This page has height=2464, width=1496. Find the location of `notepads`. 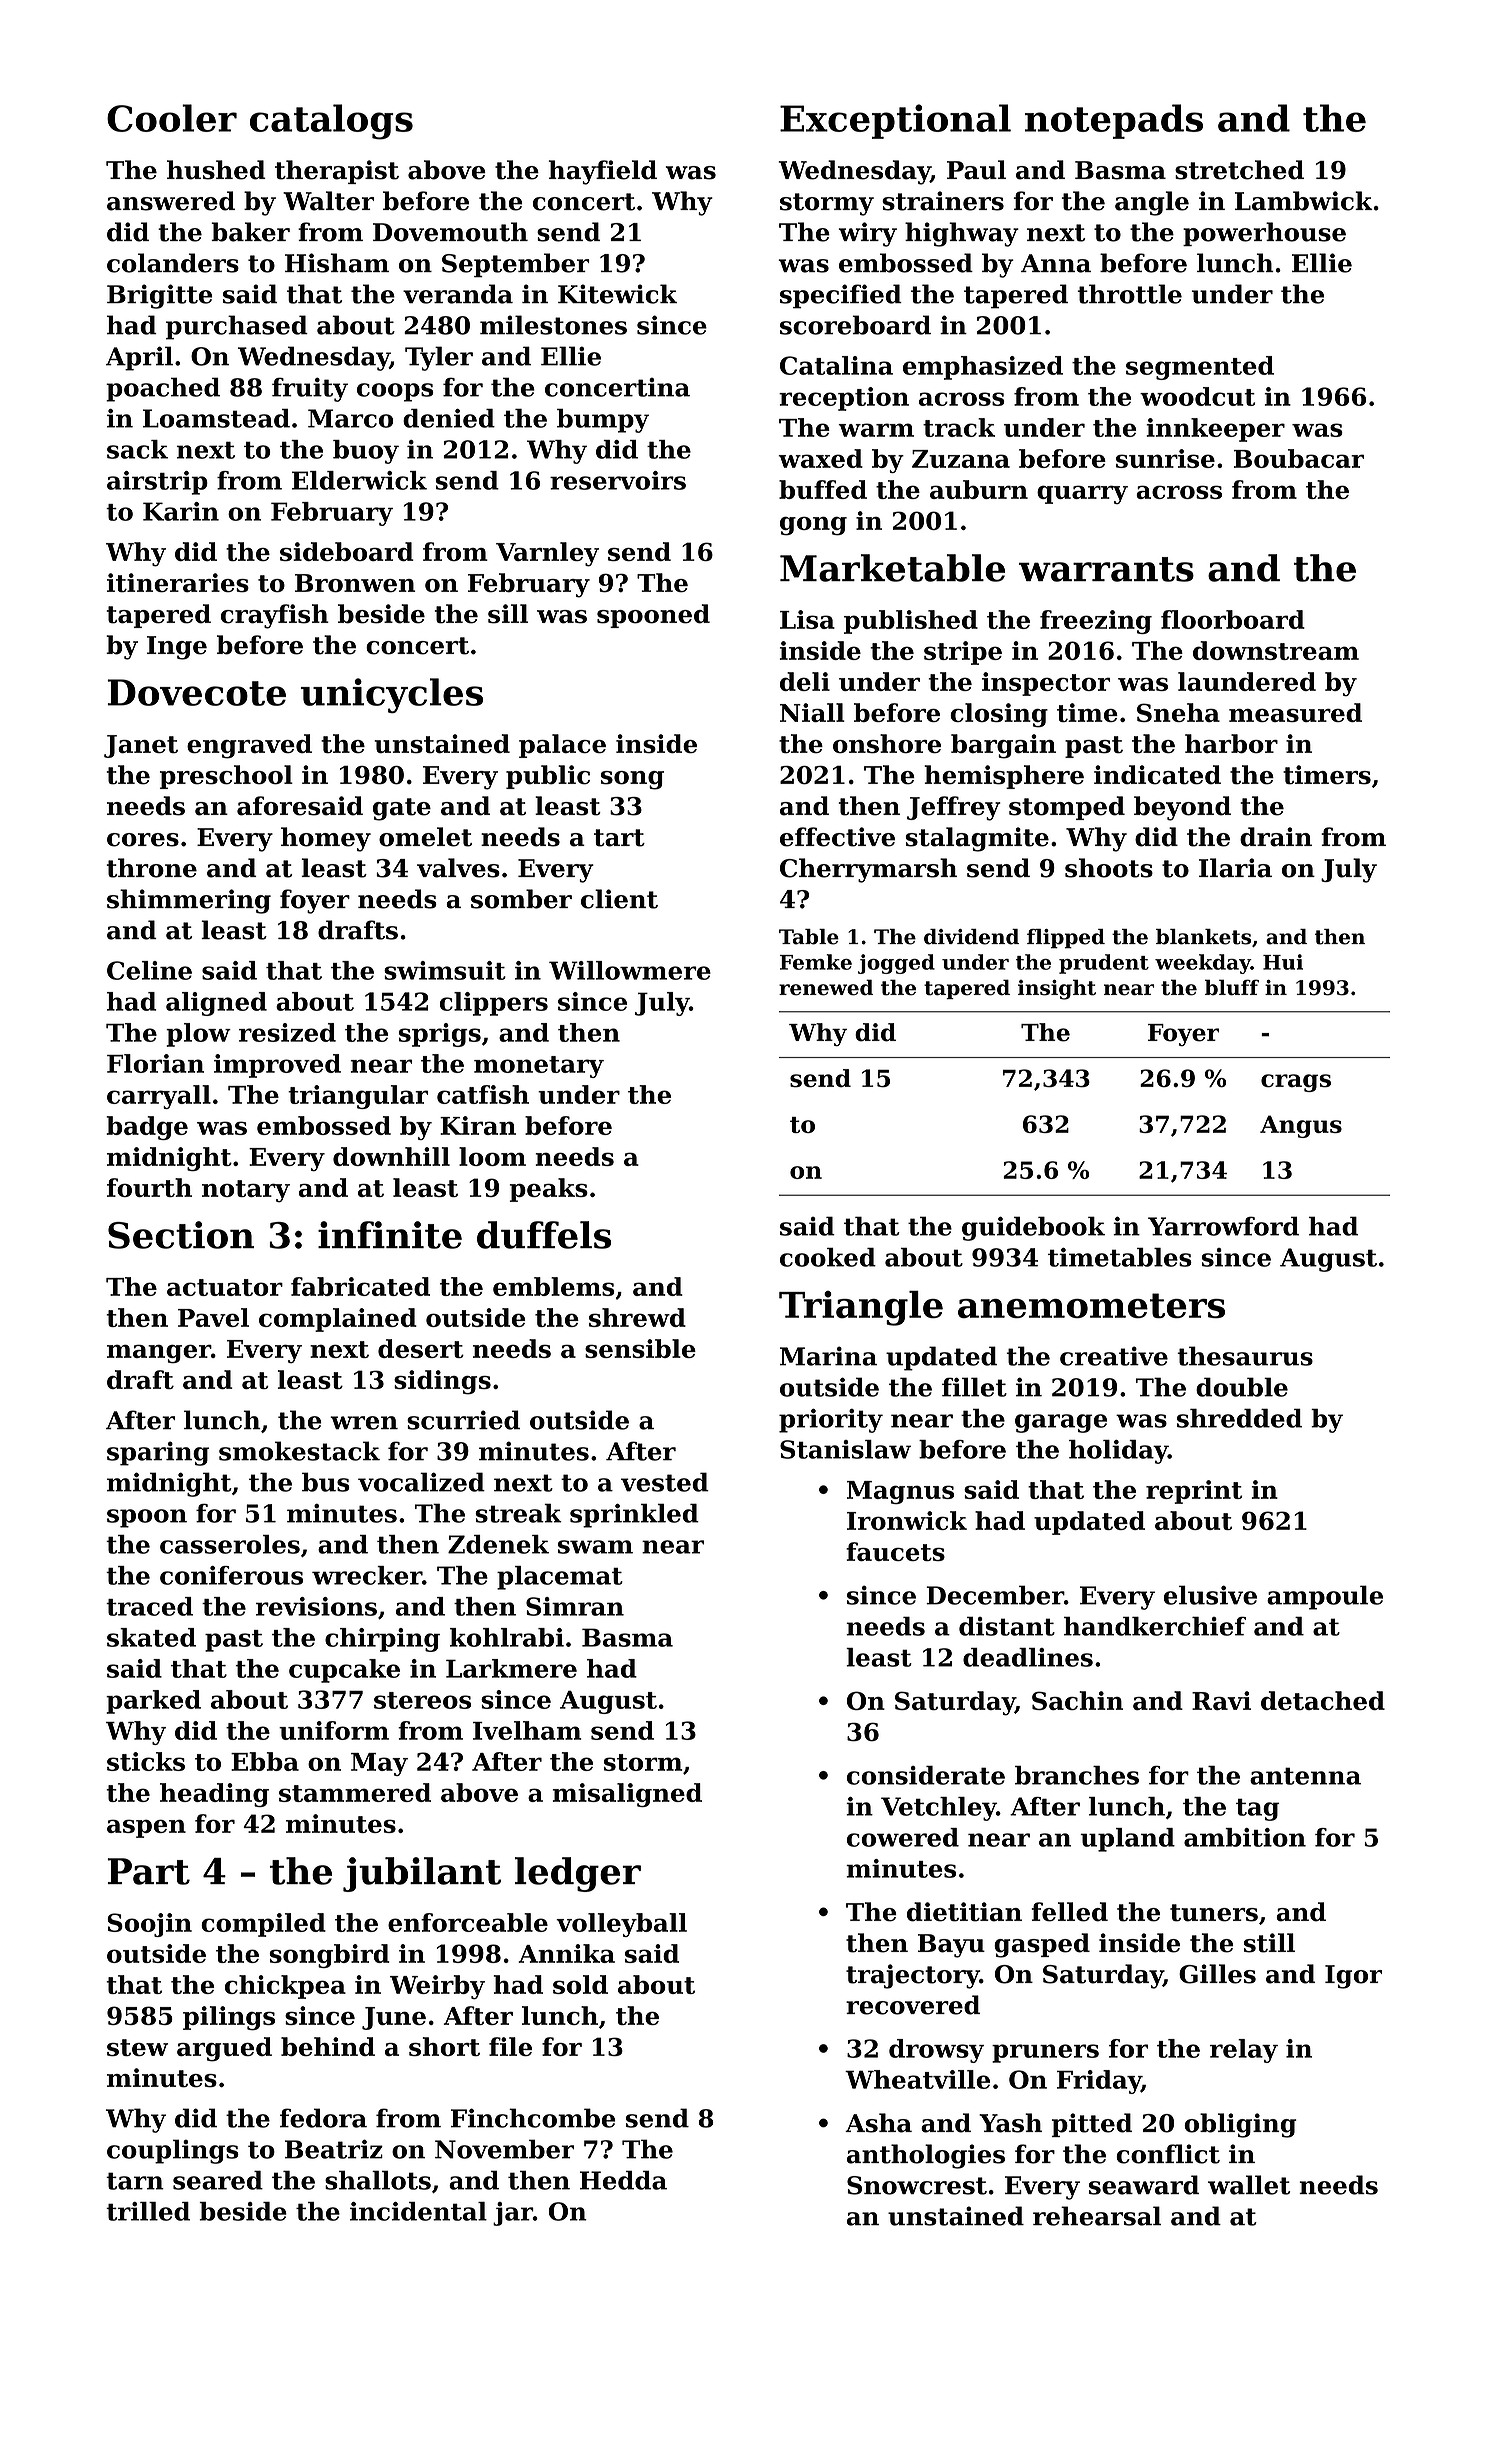

notepads is located at coordinates (1114, 121).
